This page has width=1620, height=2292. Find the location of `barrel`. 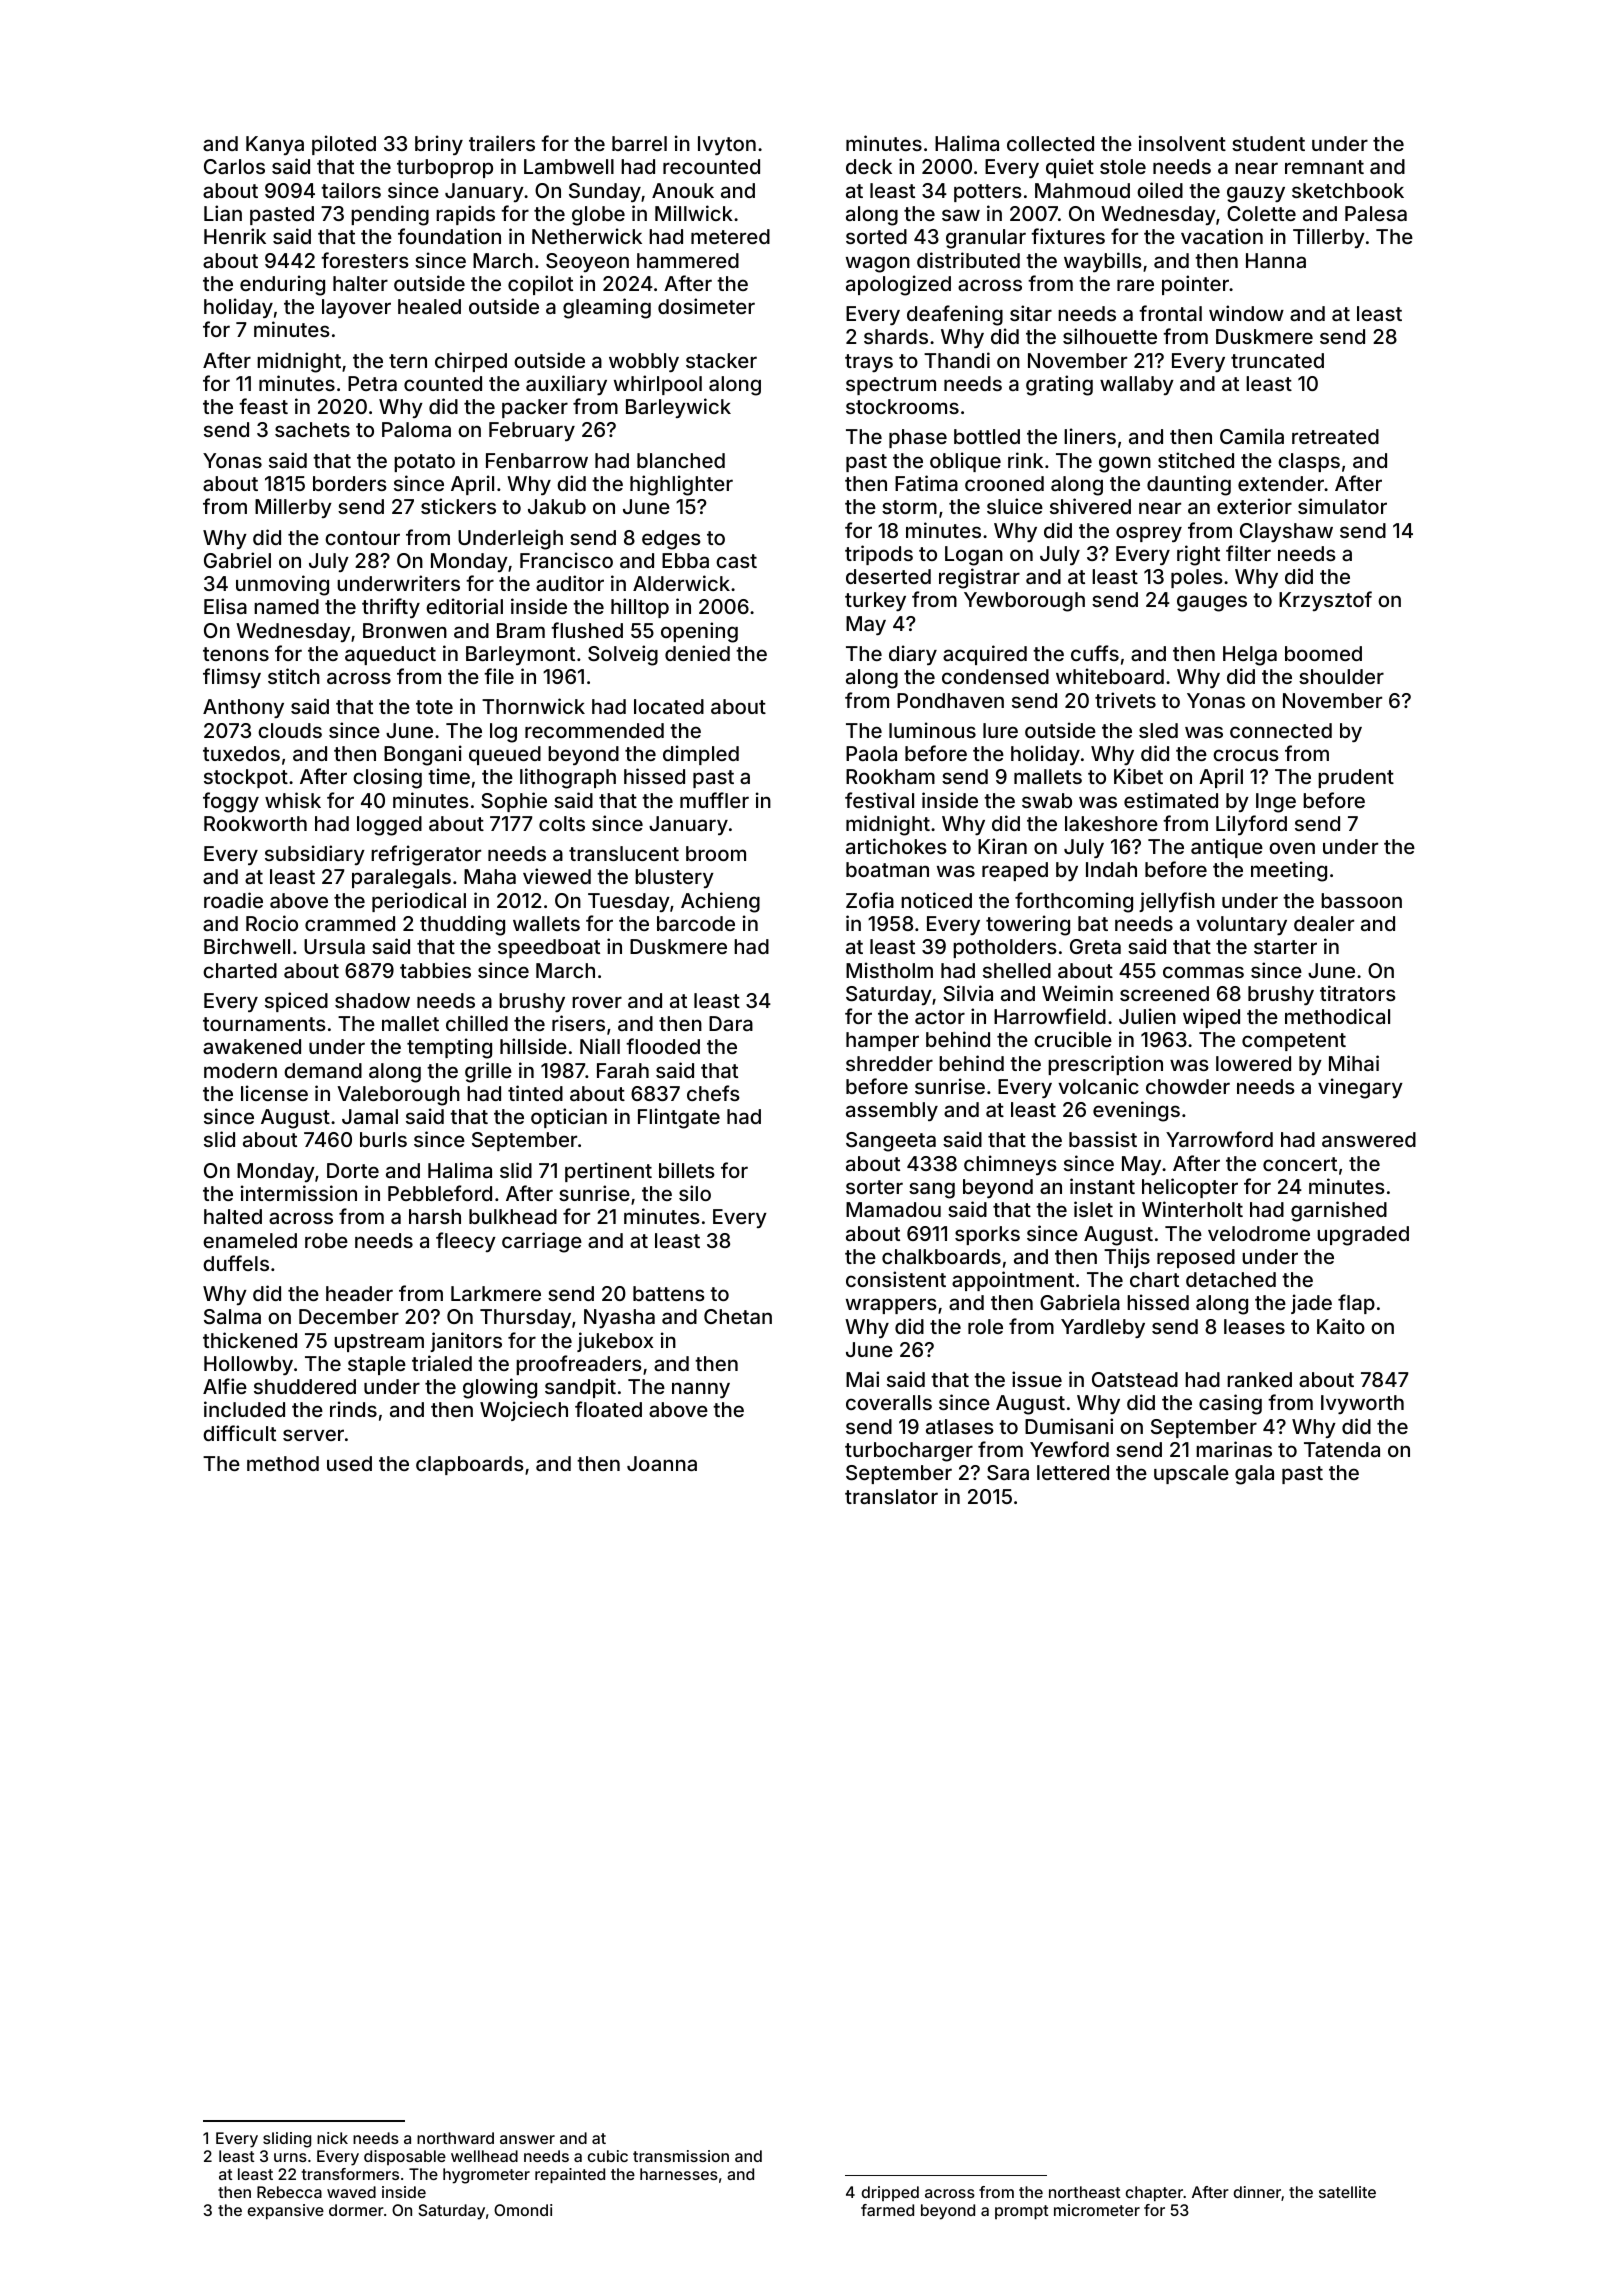

barrel is located at coordinates (639, 143).
